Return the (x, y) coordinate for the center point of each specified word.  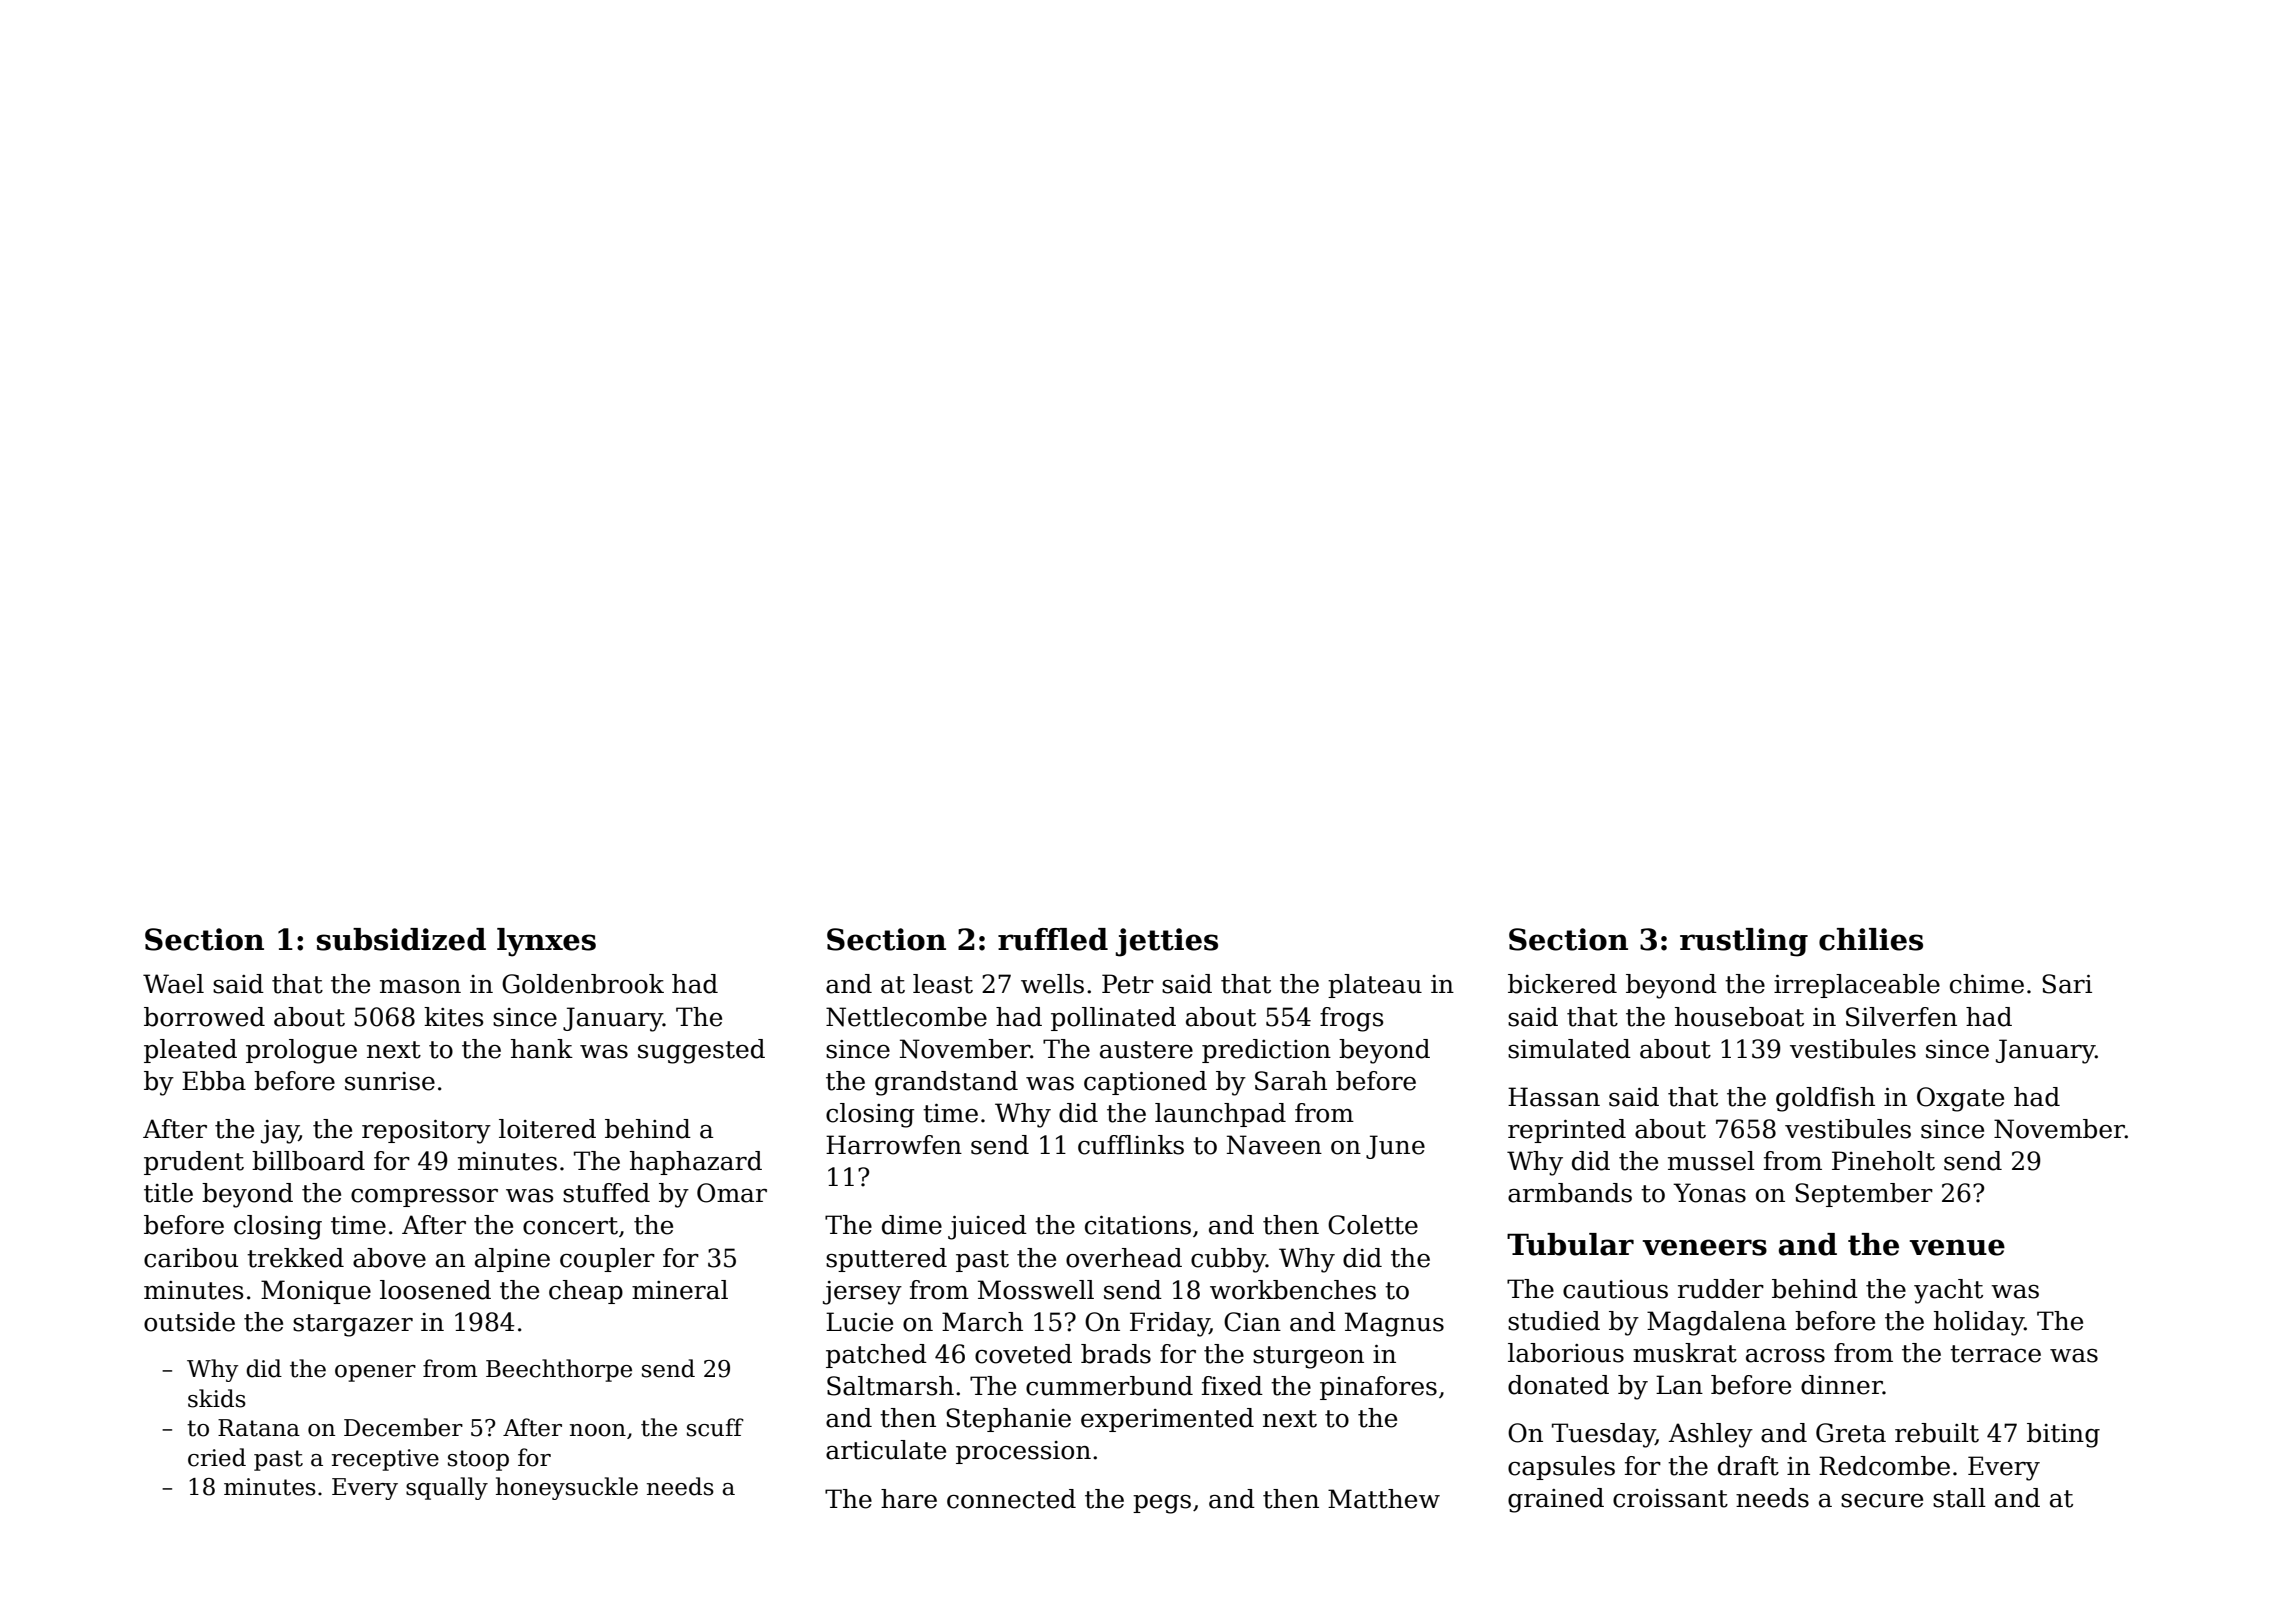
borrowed (204, 1017)
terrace (1995, 1354)
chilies (1871, 939)
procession (1023, 1452)
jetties (1167, 942)
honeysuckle (567, 1488)
